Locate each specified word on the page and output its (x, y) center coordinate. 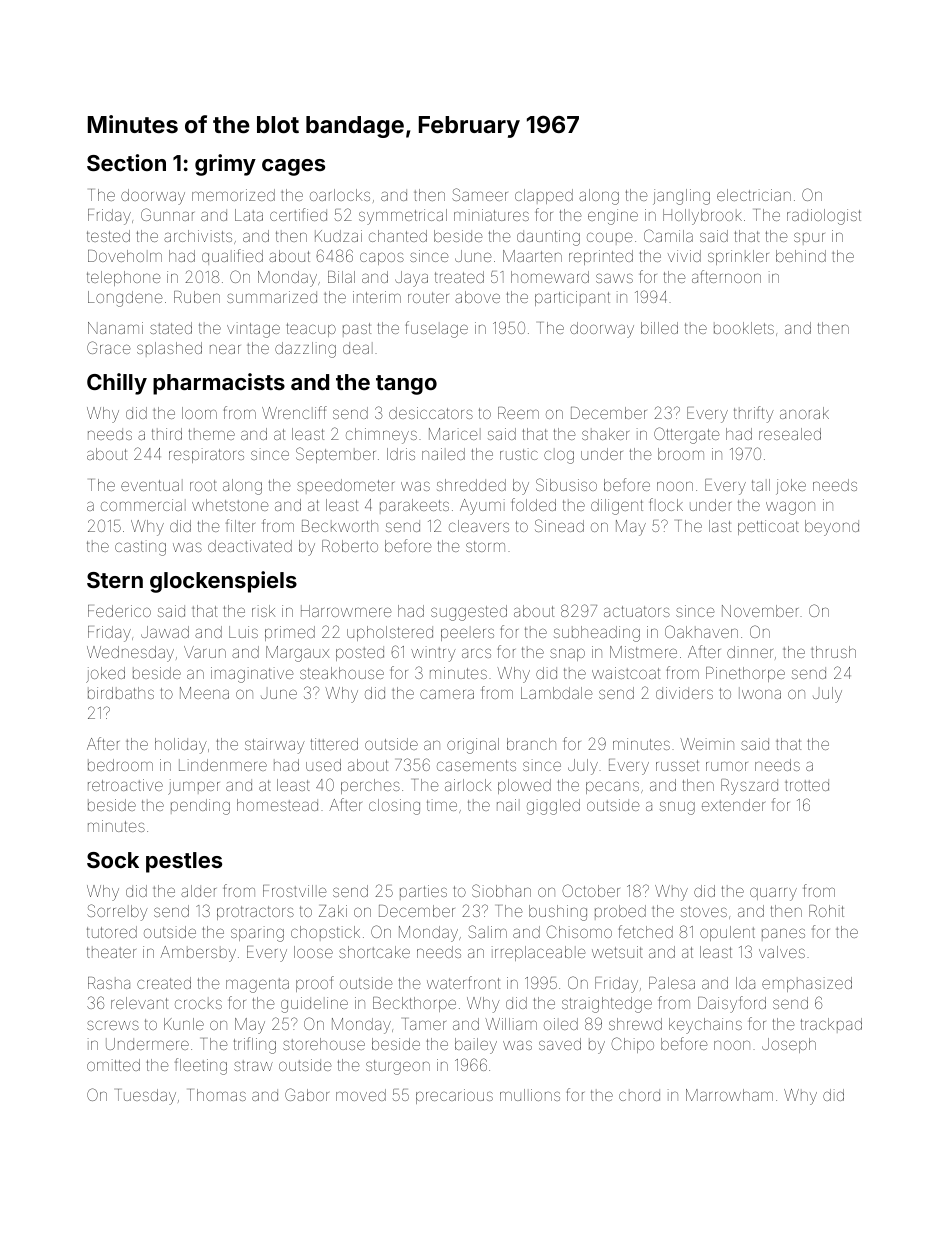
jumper (193, 787)
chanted (398, 236)
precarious (454, 1096)
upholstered (390, 633)
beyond (832, 528)
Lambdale (557, 693)
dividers (684, 693)
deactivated (250, 546)
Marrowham (729, 1095)
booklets (744, 328)
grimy (225, 165)
